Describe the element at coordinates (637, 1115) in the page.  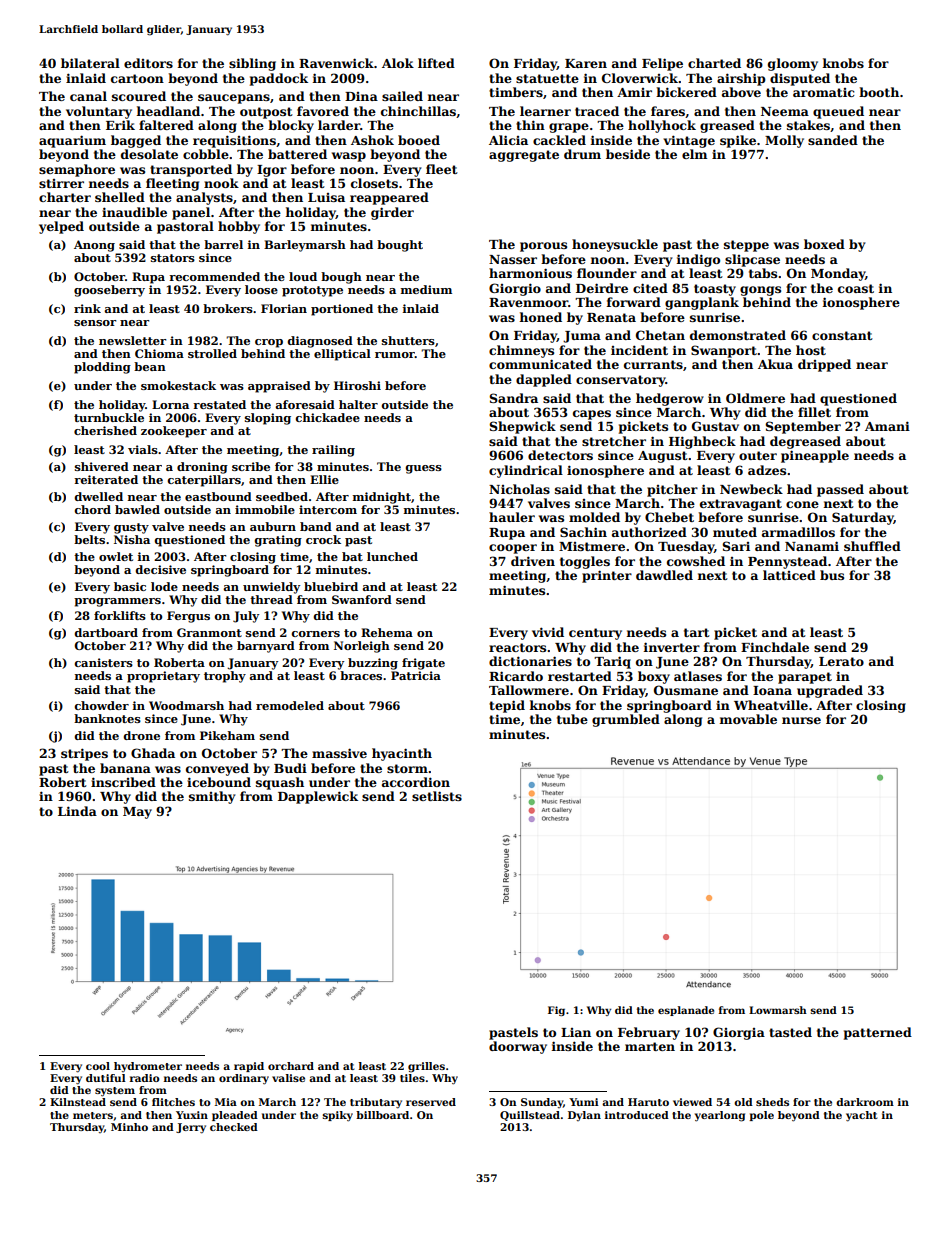
I see `introduced` at that location.
